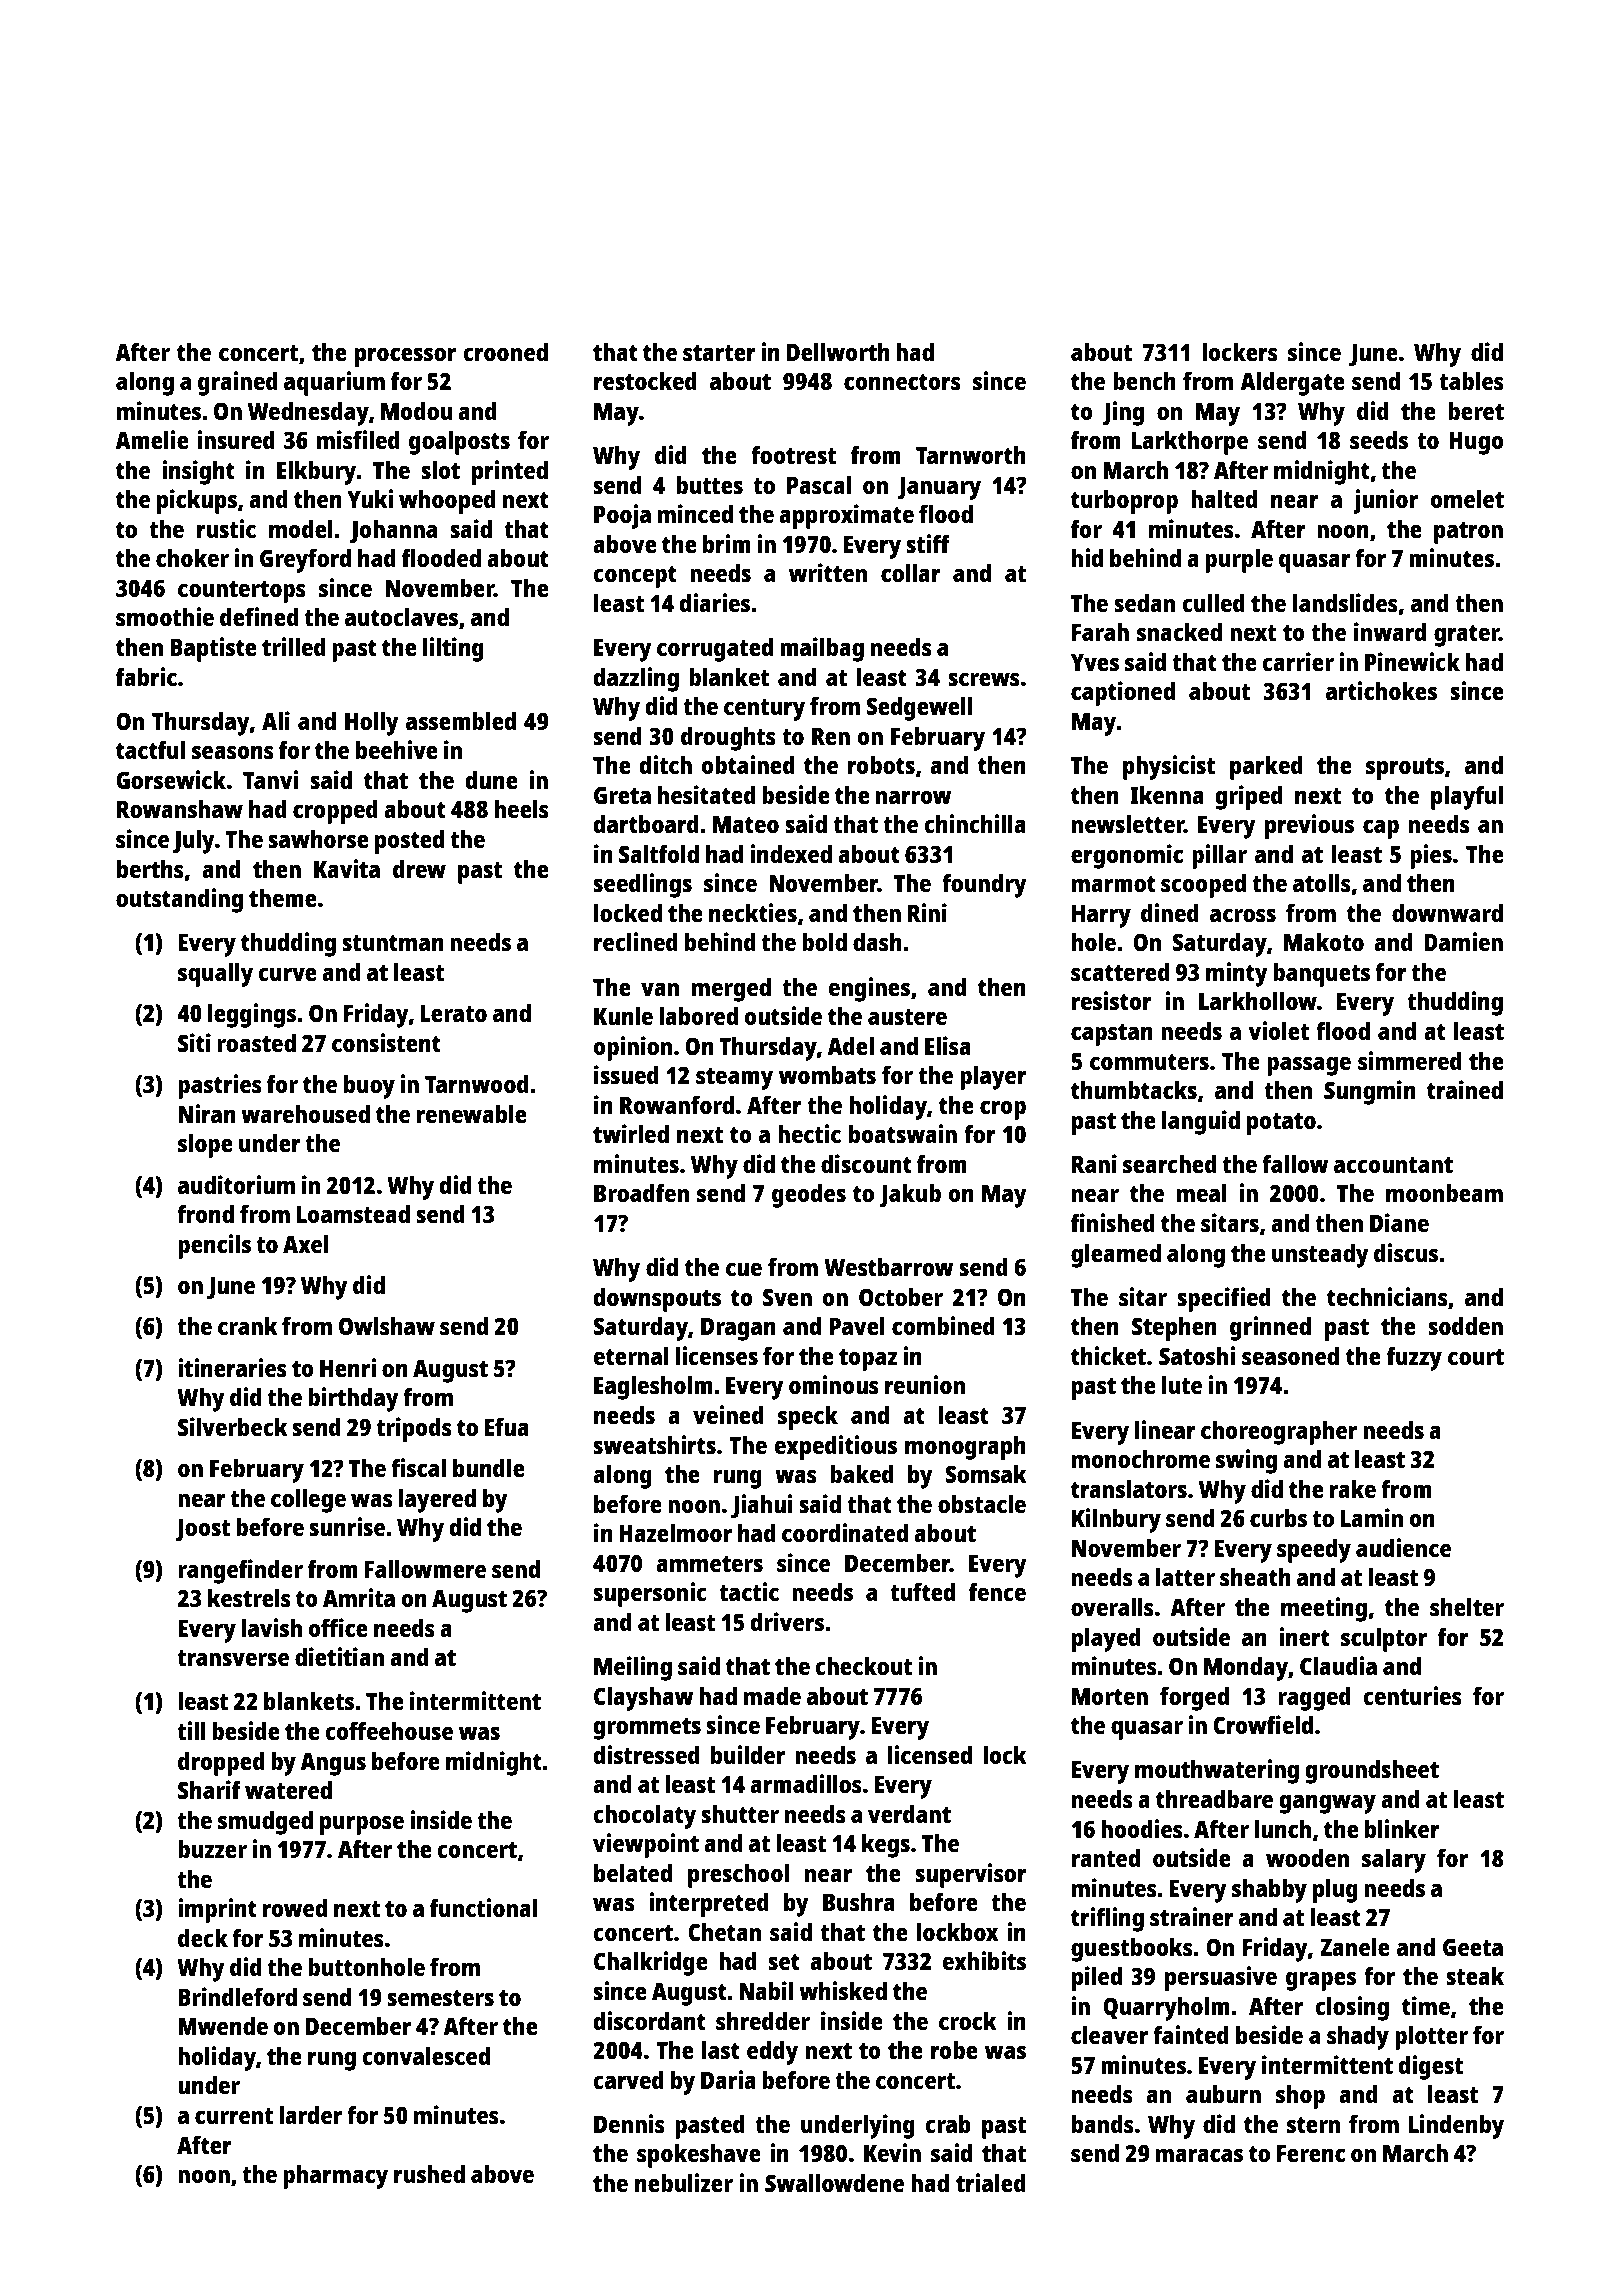 This screenshot has height=2292, width=1620. I want to click on player, so click(993, 1077).
